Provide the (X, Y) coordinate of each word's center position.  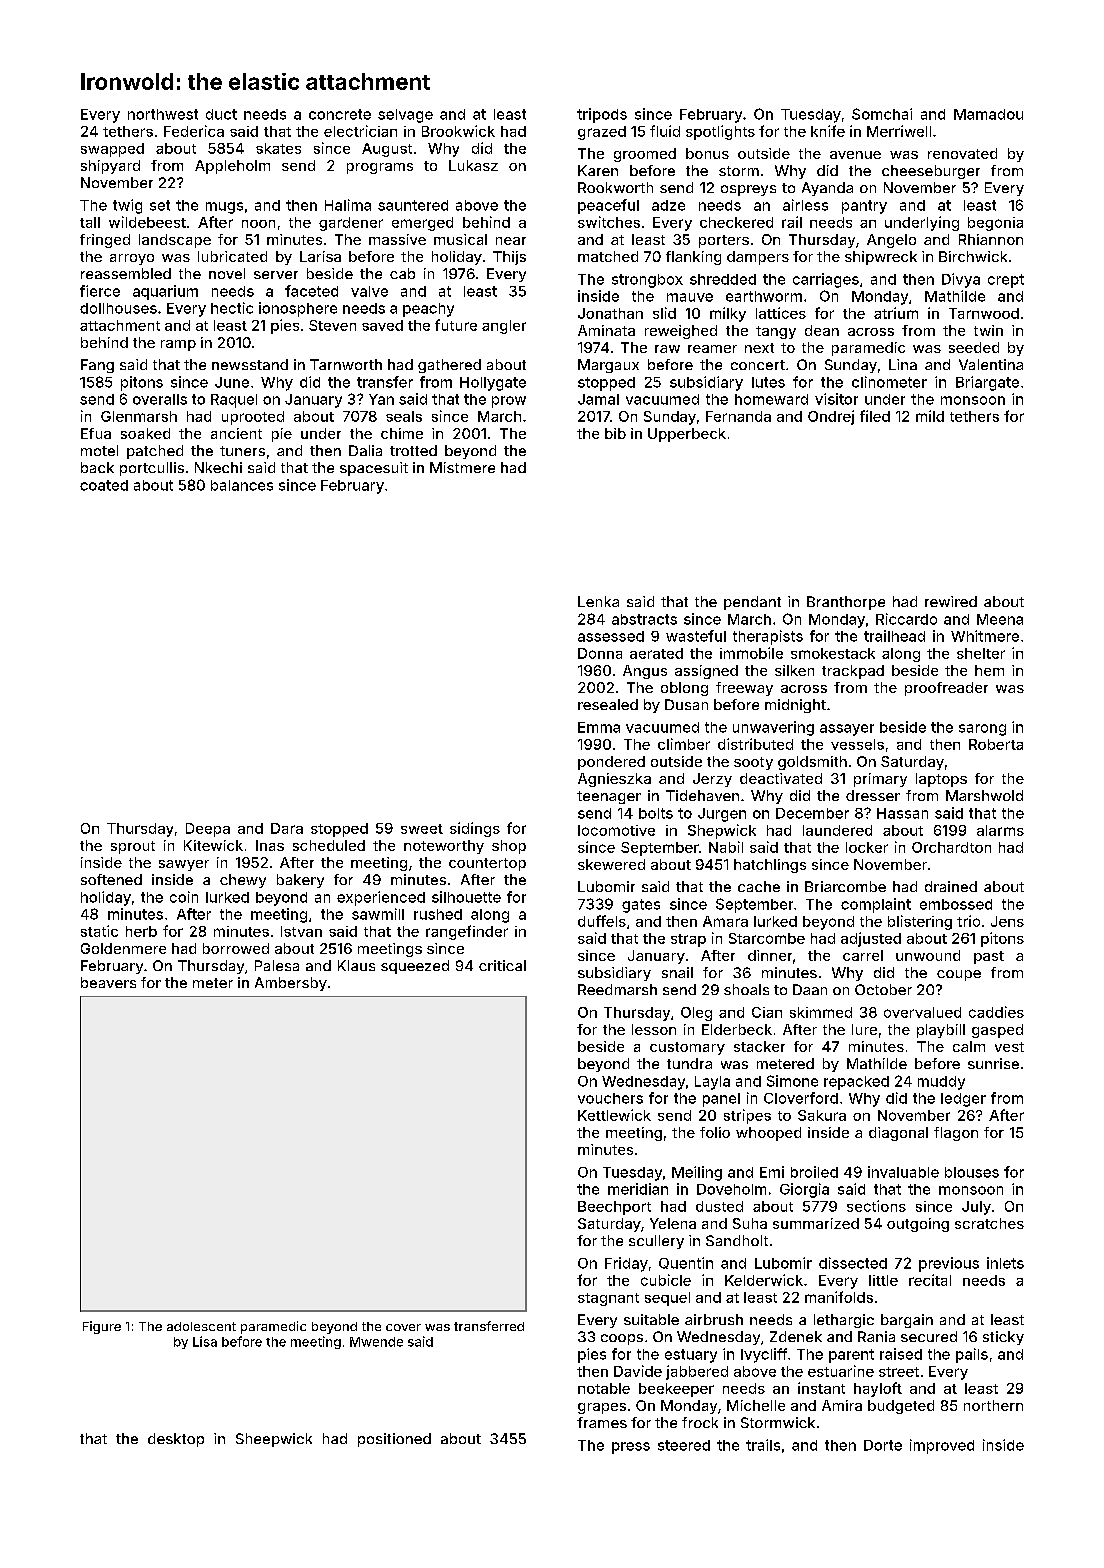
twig (127, 206)
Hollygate (493, 384)
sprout (133, 847)
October (883, 989)
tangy (776, 332)
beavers (108, 982)
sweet (422, 829)
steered (684, 1445)
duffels (602, 921)
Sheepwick (274, 1440)
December (812, 813)
